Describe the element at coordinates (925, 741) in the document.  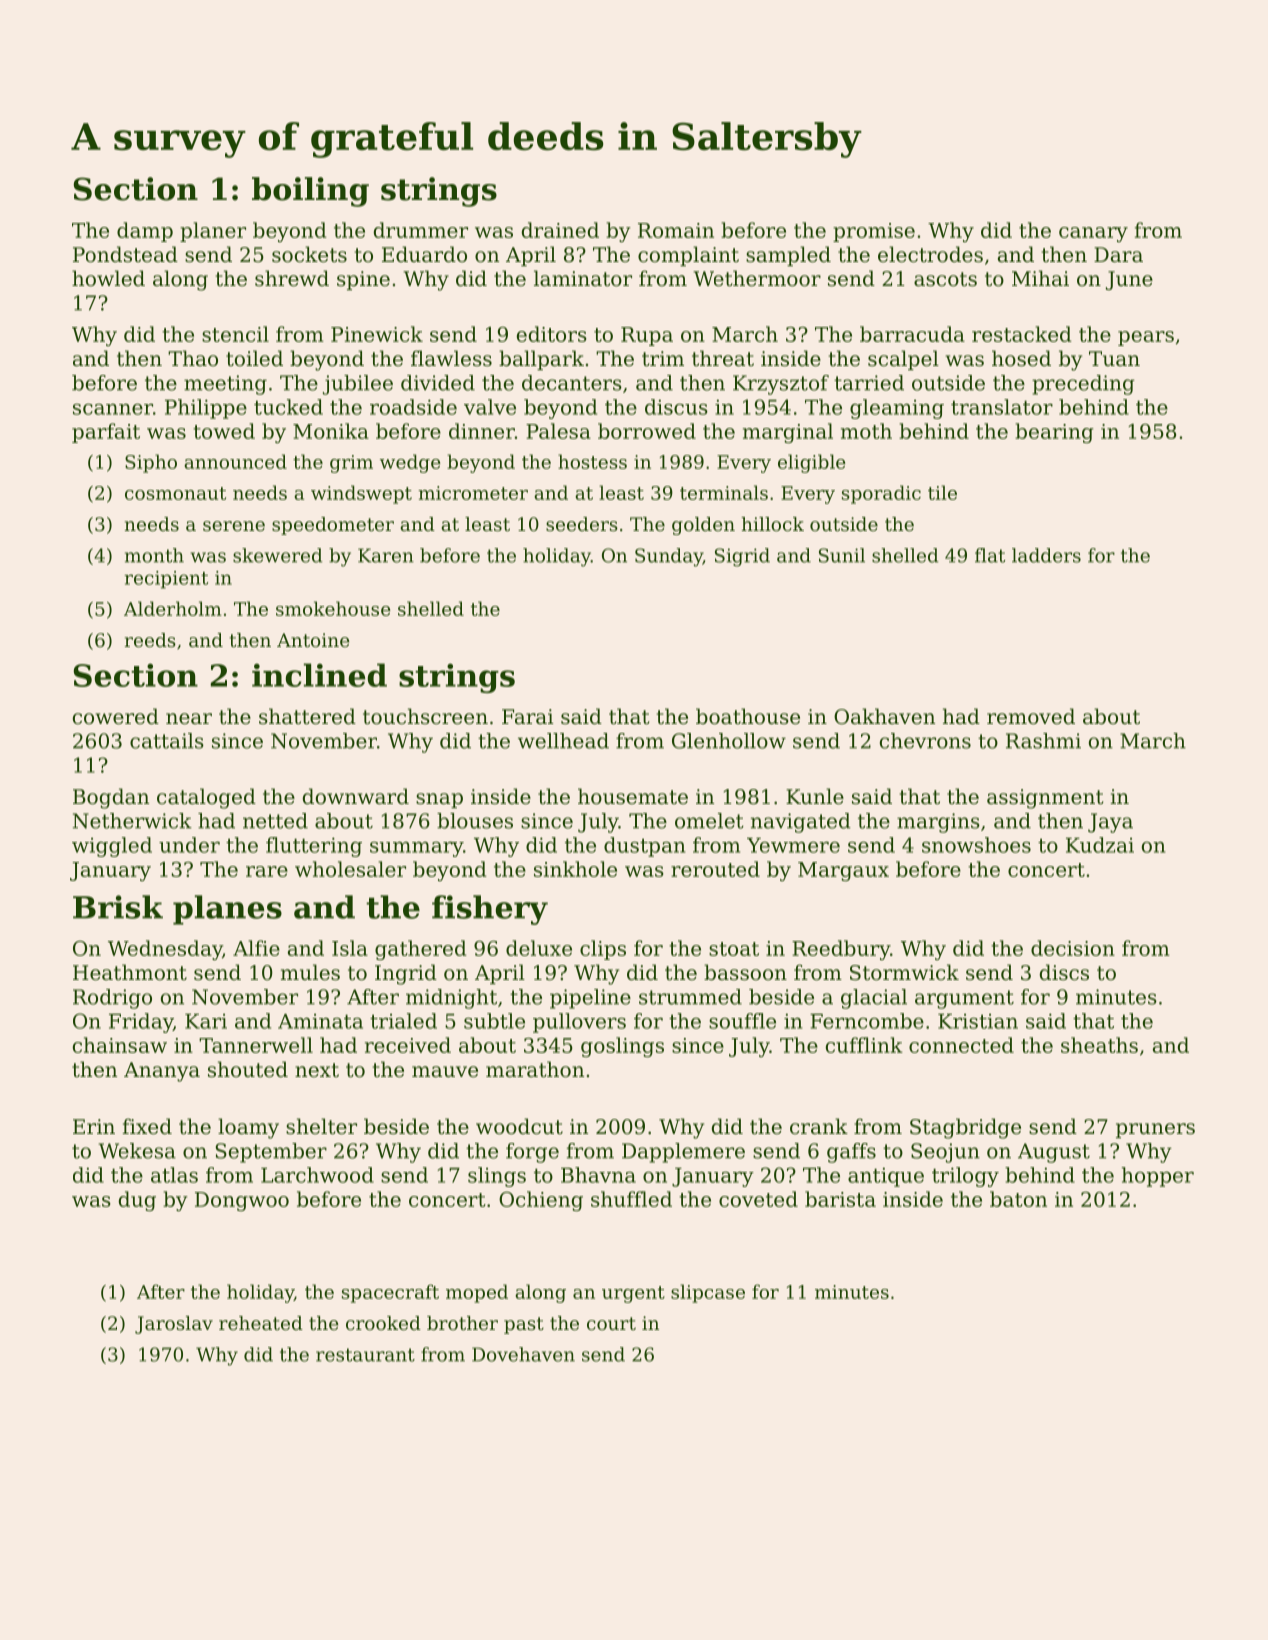
I see `chevrons` at that location.
